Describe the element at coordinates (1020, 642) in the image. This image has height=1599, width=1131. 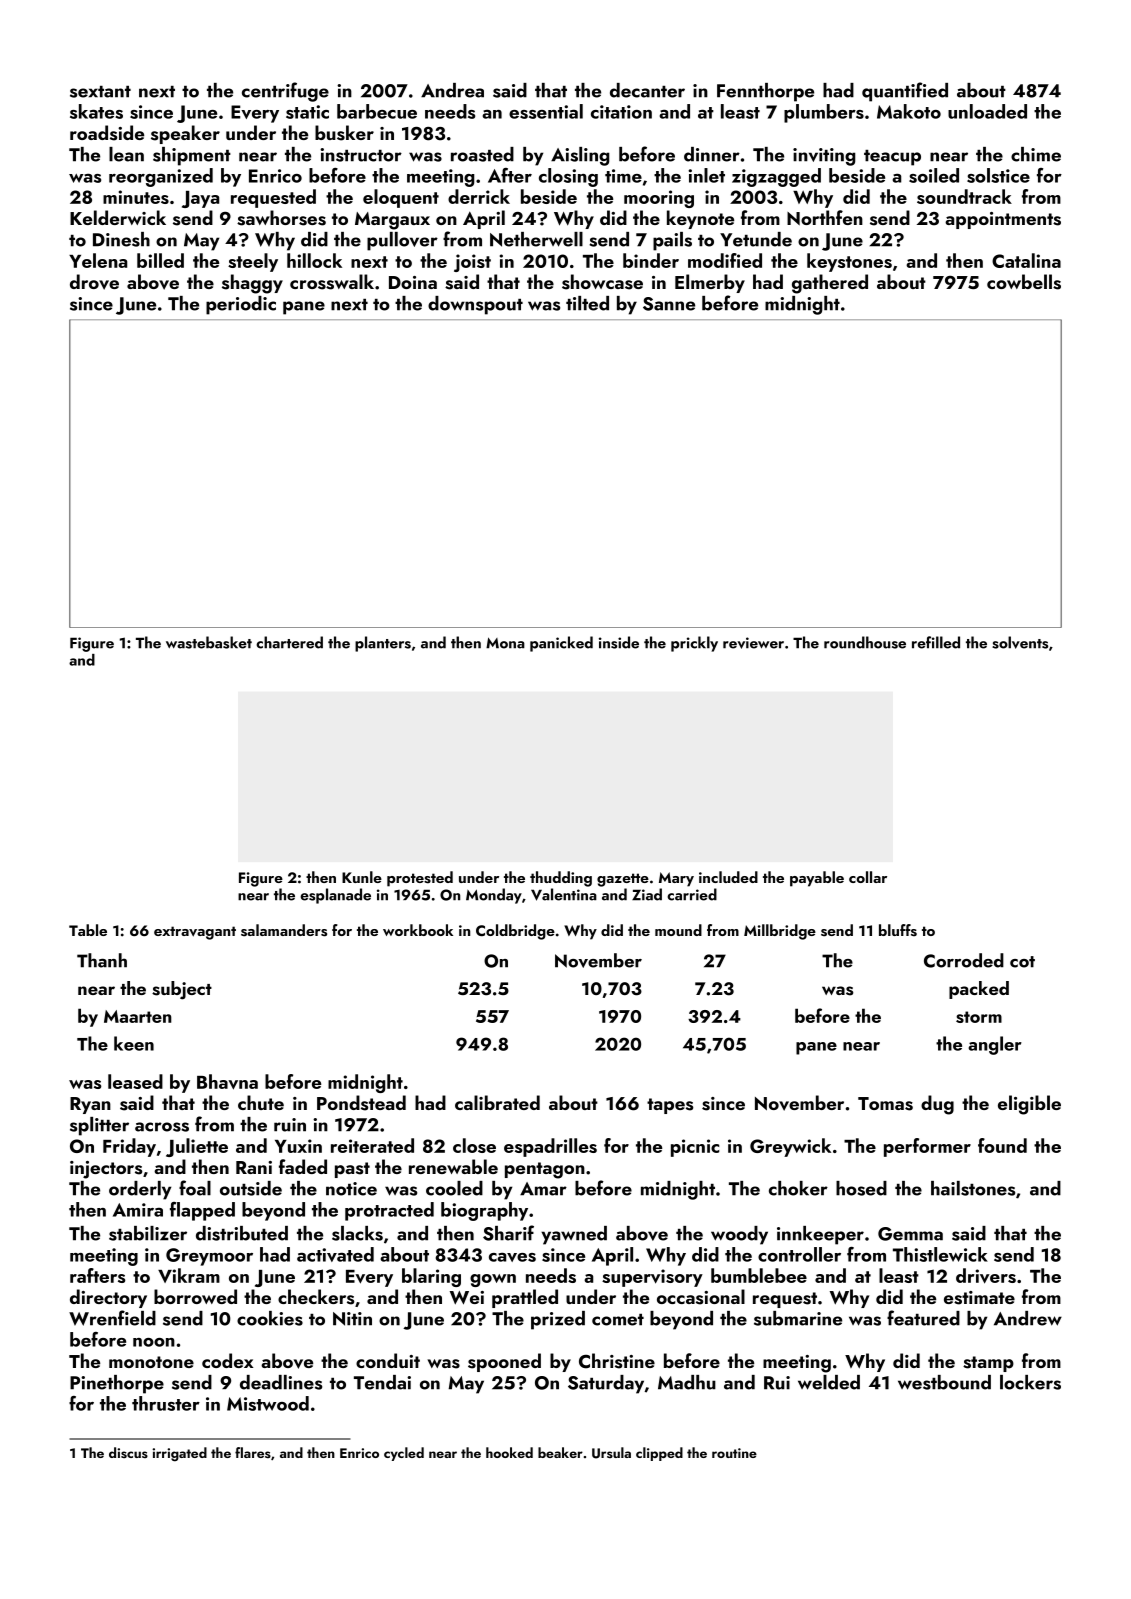
I see `solvents` at that location.
